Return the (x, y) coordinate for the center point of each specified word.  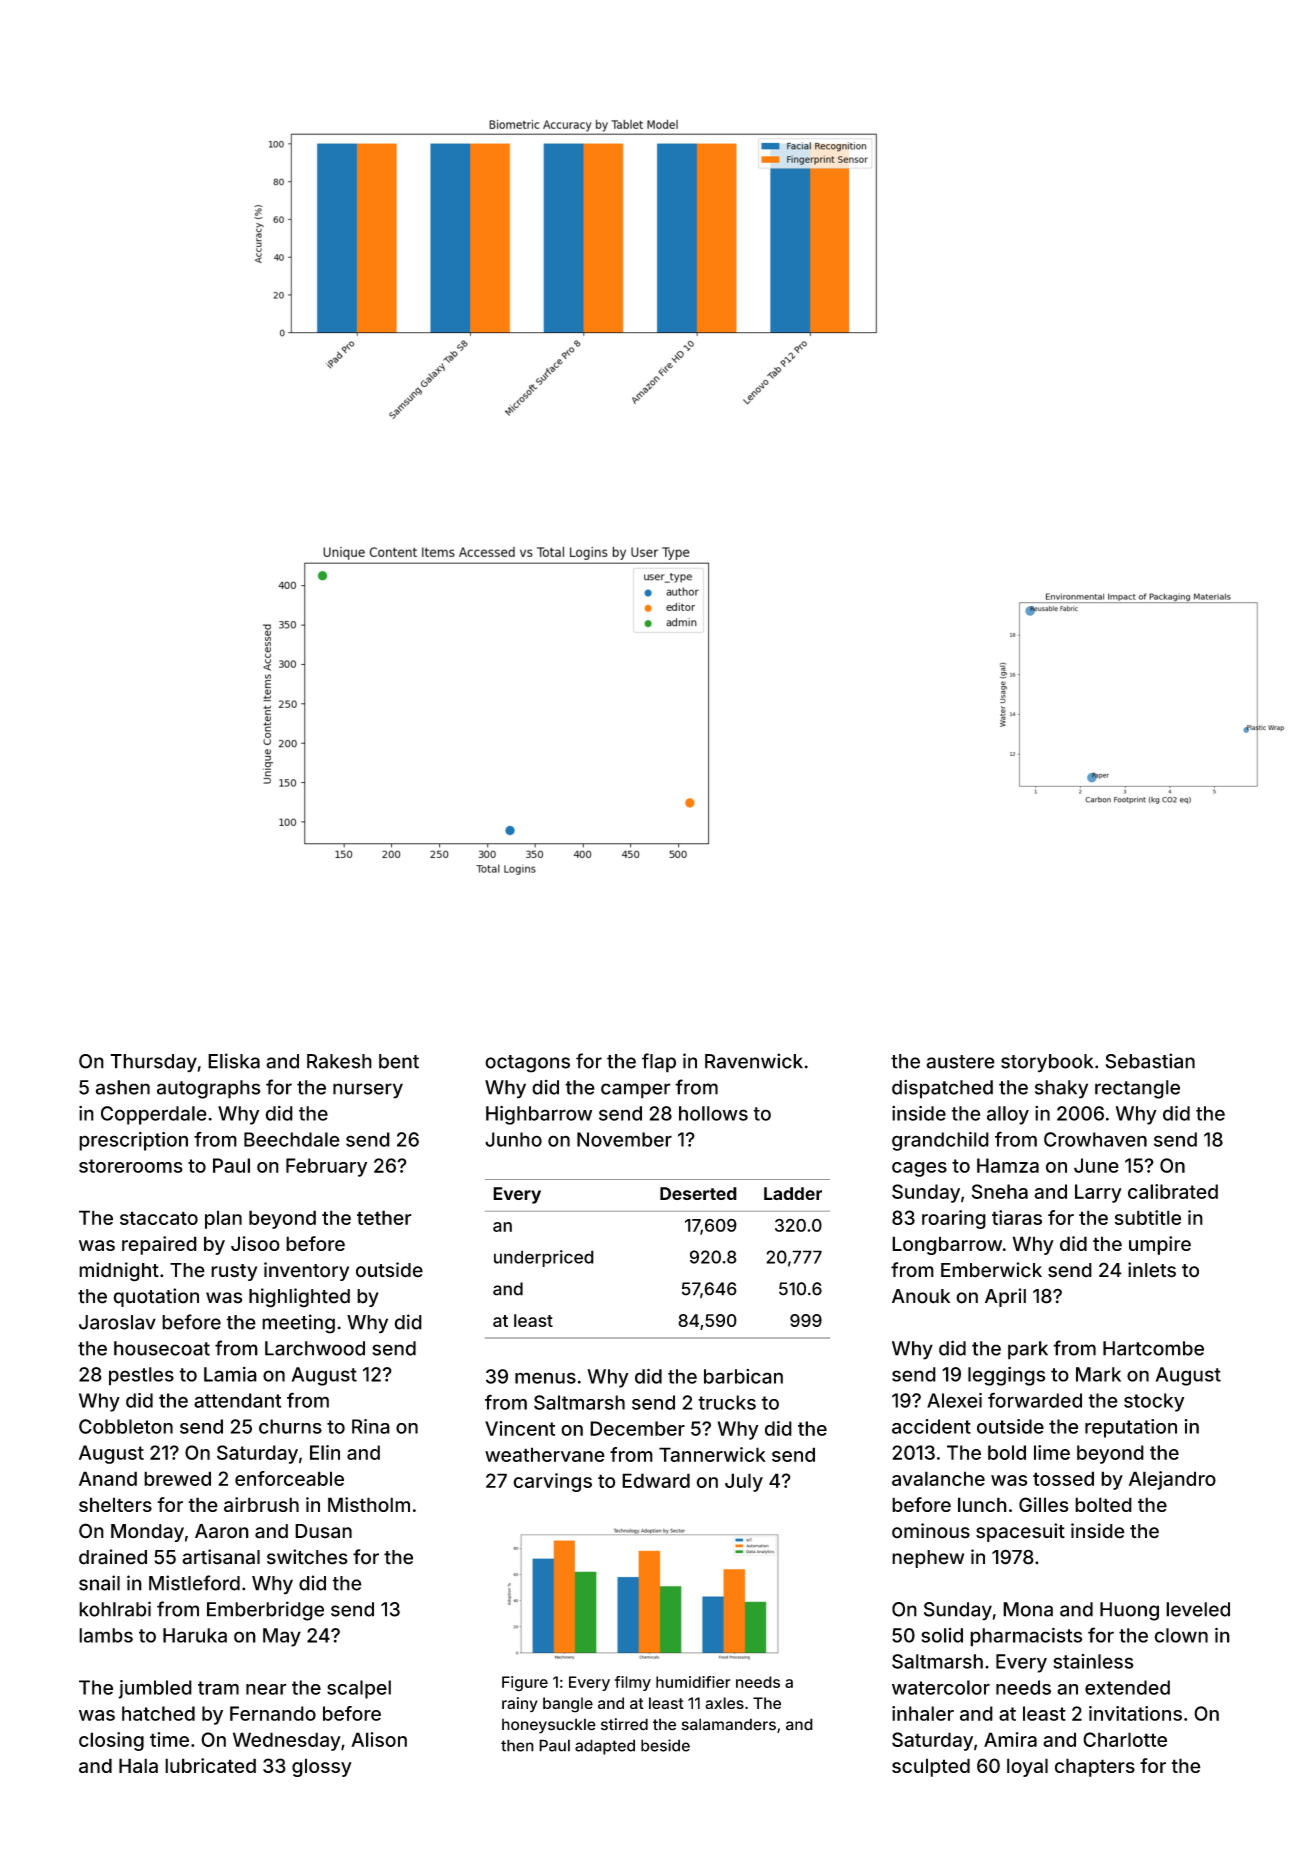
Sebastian (1150, 1061)
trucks (727, 1402)
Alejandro (1172, 1480)
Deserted (698, 1193)
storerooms (131, 1166)
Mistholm (369, 1504)
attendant (237, 1400)
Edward (656, 1480)
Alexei (954, 1400)
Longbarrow (947, 1245)
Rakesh (339, 1061)
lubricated (210, 1765)
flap (659, 1063)
